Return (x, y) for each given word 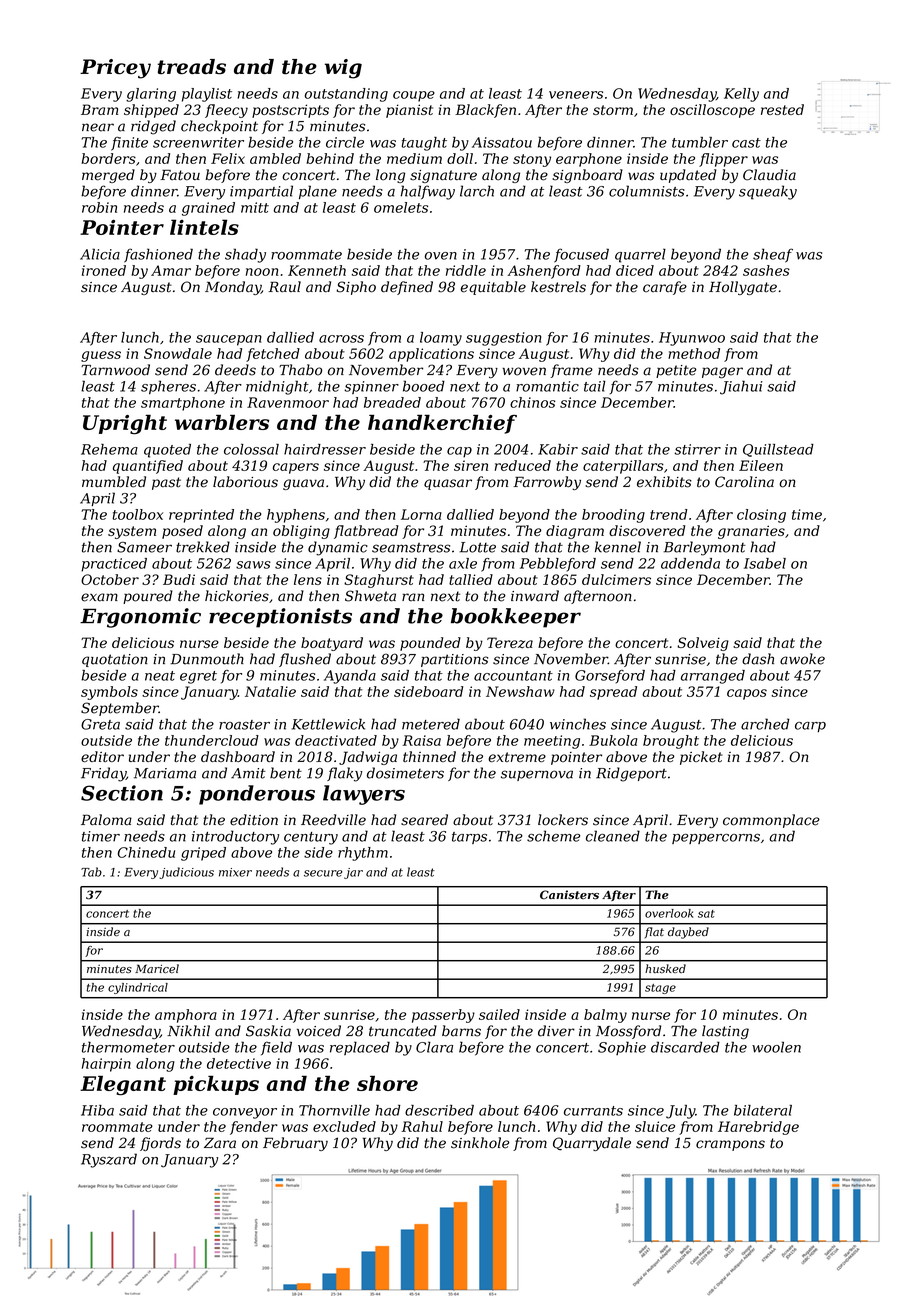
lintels (204, 227)
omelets (401, 207)
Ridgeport (631, 774)
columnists (647, 191)
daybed (688, 933)
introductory (235, 837)
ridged (153, 127)
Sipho (356, 288)
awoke (802, 659)
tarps (469, 838)
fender (254, 1128)
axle (463, 563)
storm (613, 110)
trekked (203, 547)
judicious (186, 873)
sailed (499, 1014)
